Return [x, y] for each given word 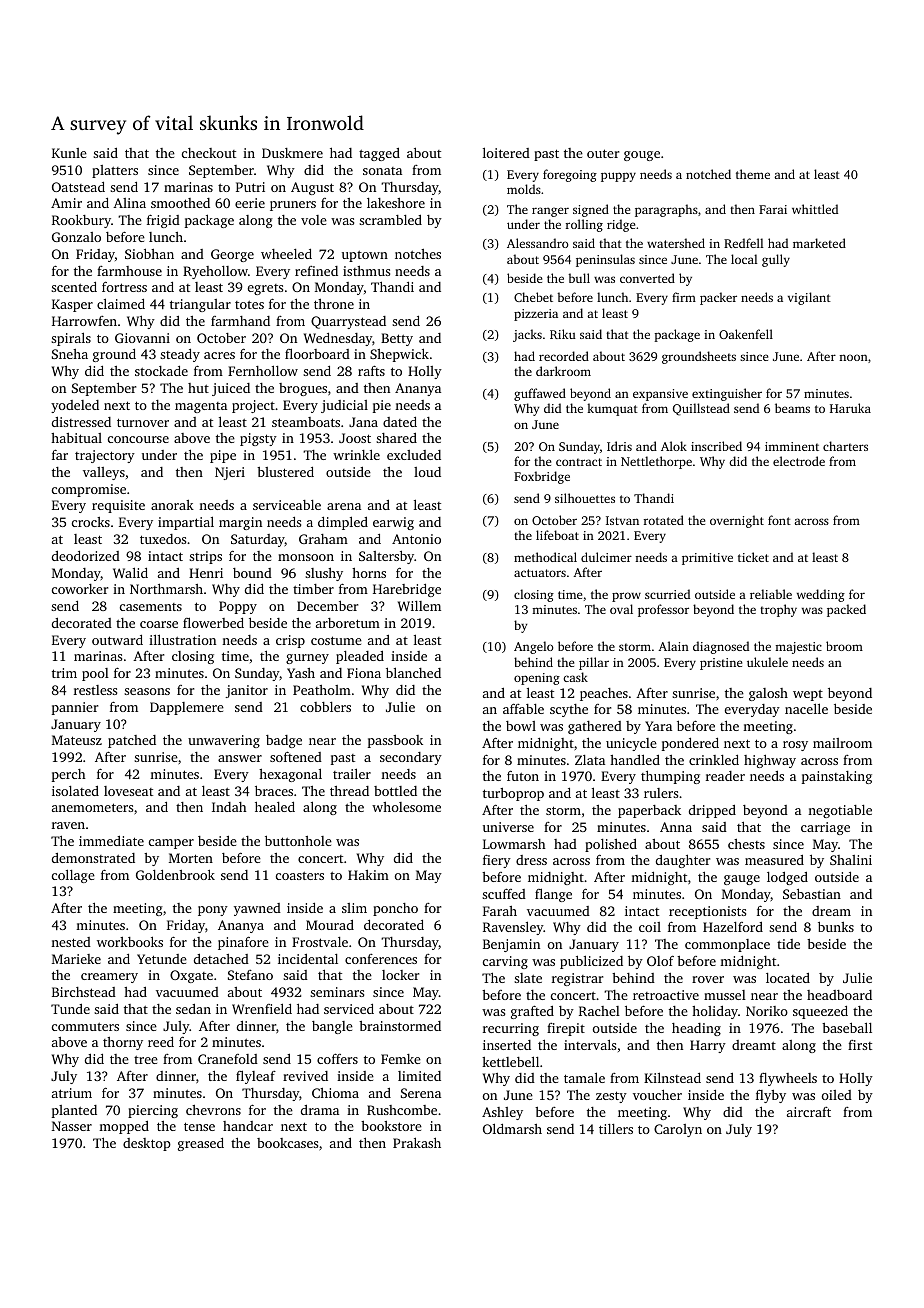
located [788, 978]
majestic [798, 648]
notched [708, 174]
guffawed [540, 394]
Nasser [72, 1126]
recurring [511, 1029]
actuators [540, 573]
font [779, 520]
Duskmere [292, 153]
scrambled [390, 220]
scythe [569, 710]
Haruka [850, 408]
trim [64, 673]
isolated [75, 791]
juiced [231, 389]
